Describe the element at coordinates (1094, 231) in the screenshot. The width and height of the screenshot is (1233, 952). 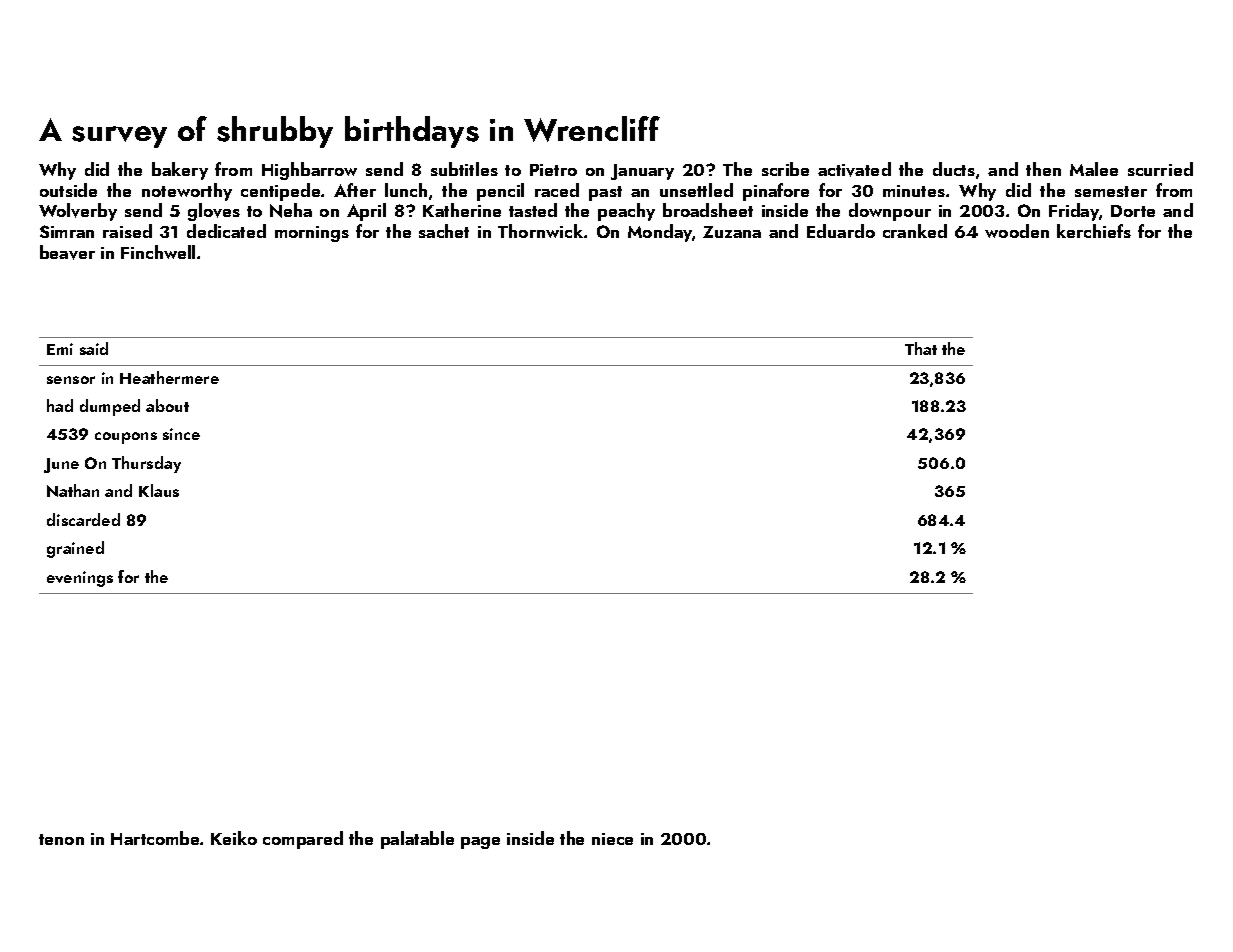
I see `kerchiefs` at that location.
